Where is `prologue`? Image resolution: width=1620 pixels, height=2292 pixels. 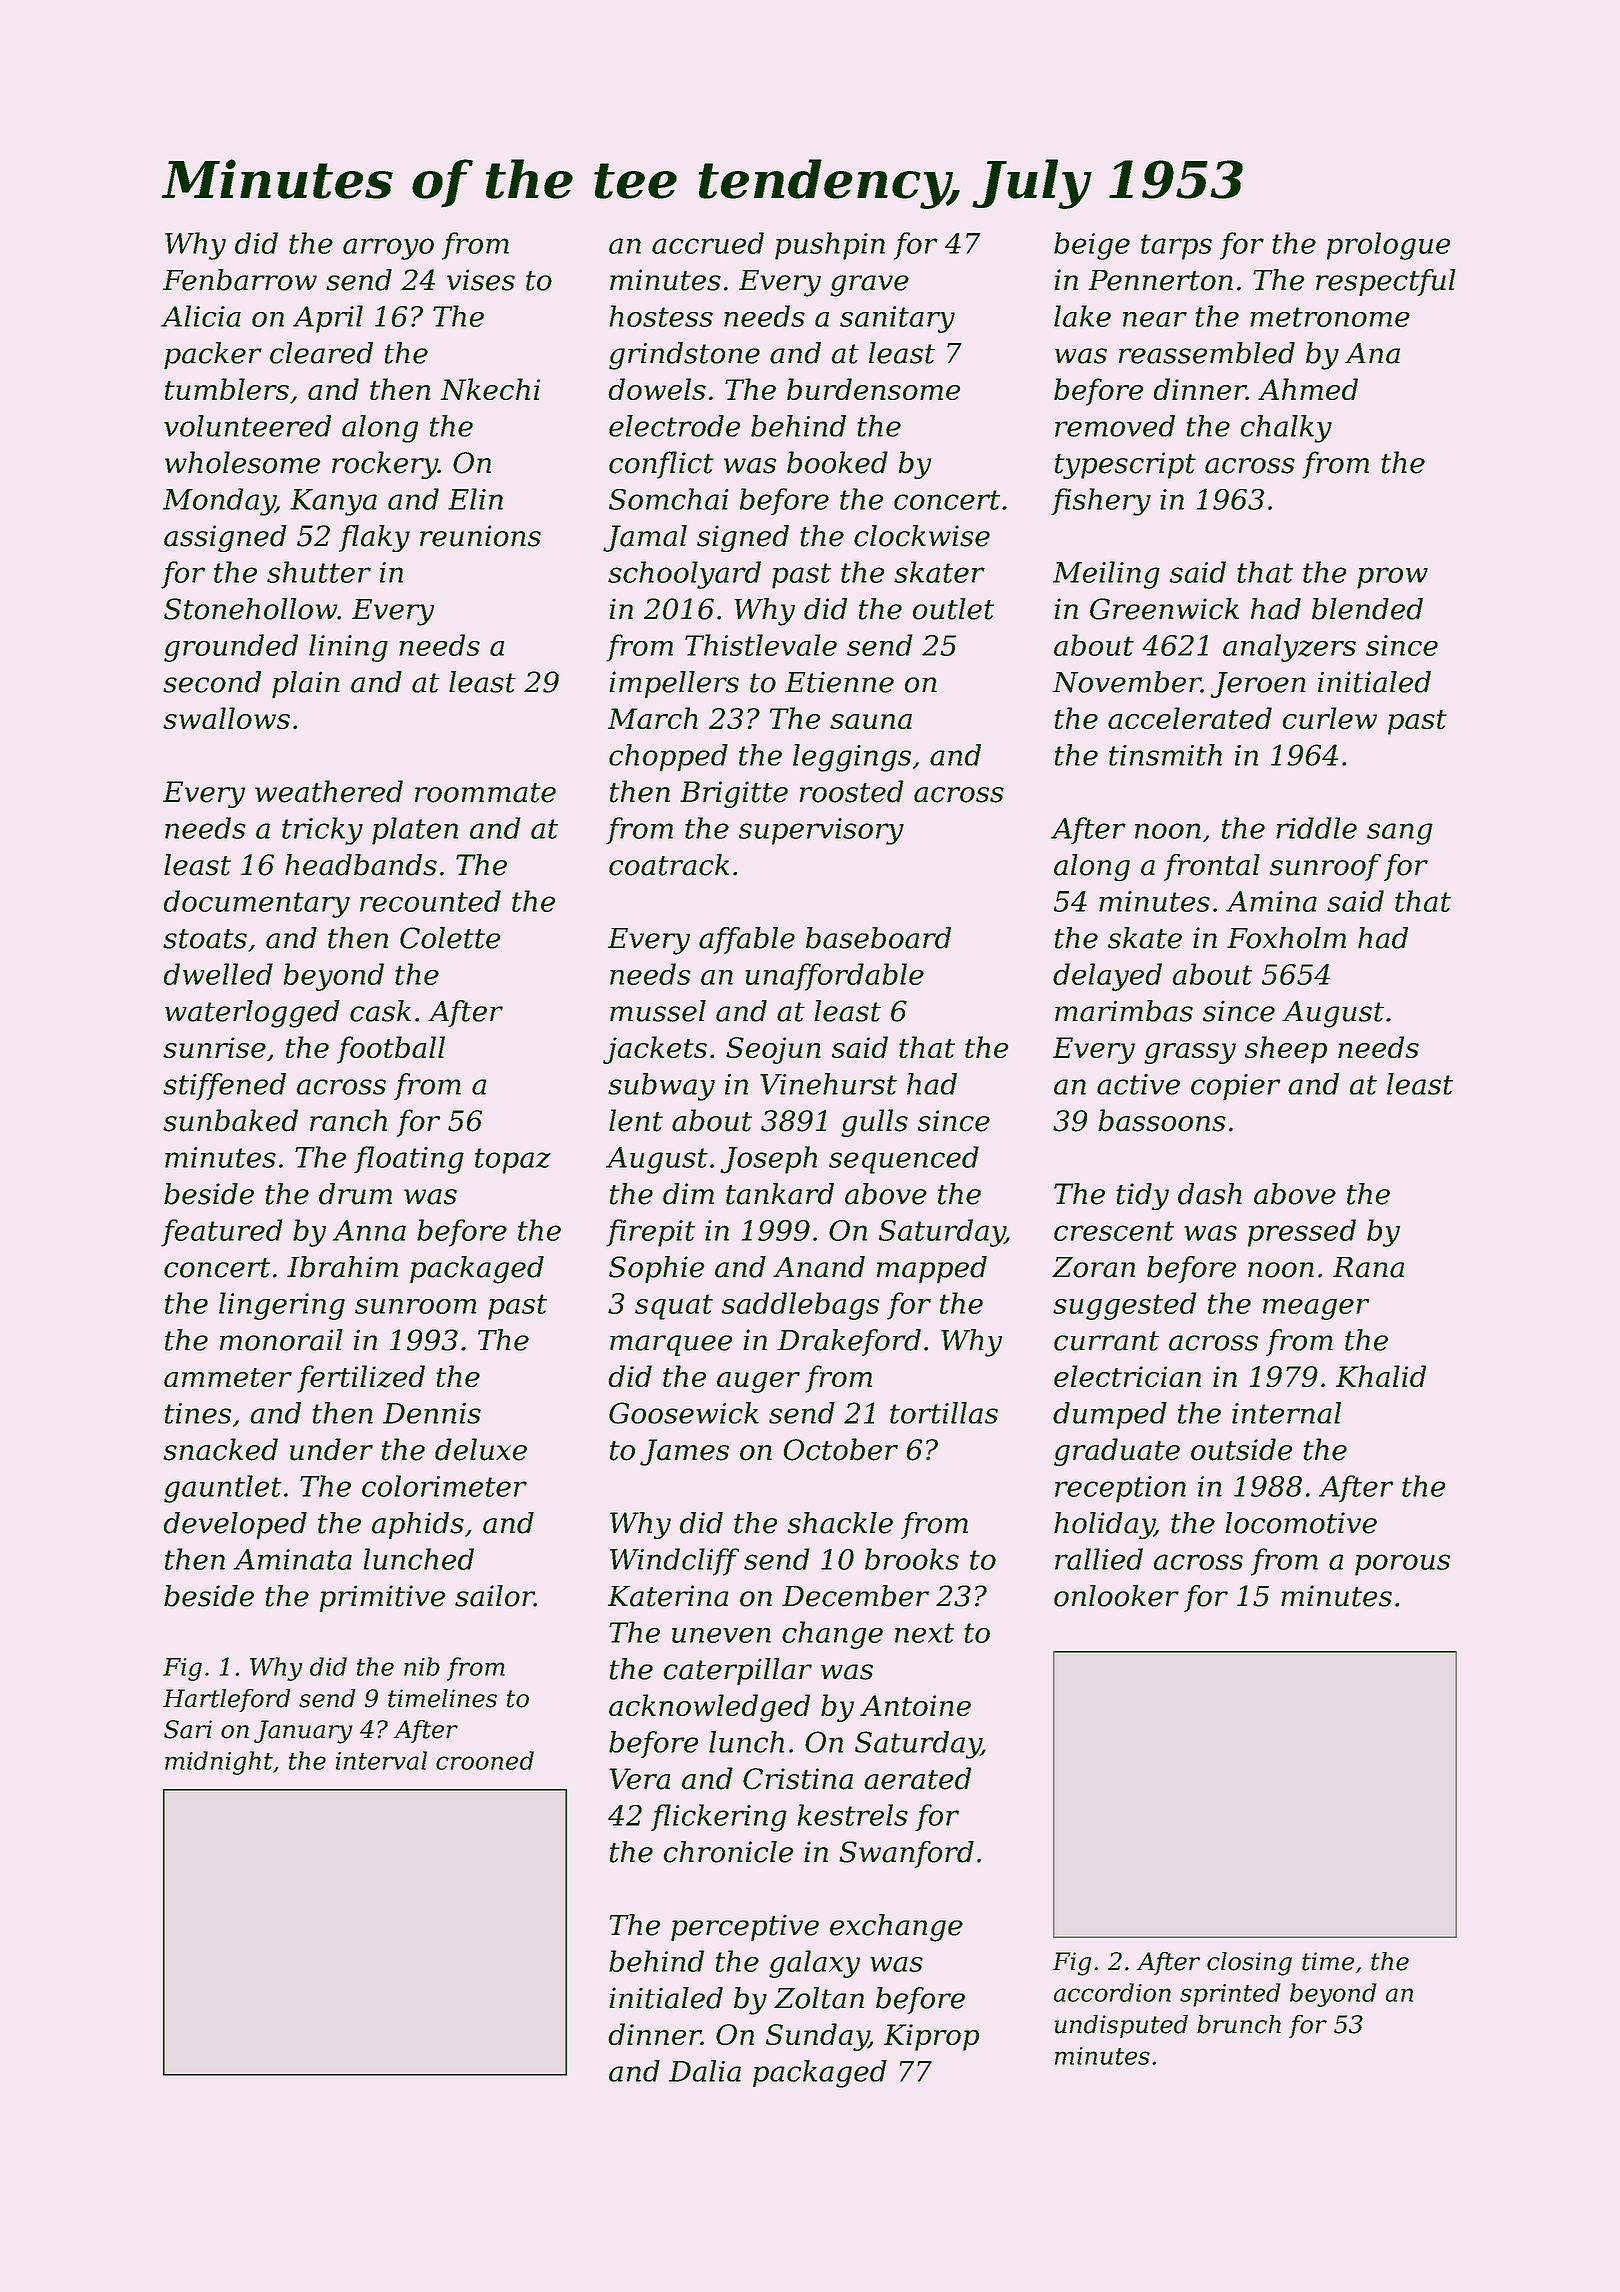 prologue is located at coordinates (1388, 246).
